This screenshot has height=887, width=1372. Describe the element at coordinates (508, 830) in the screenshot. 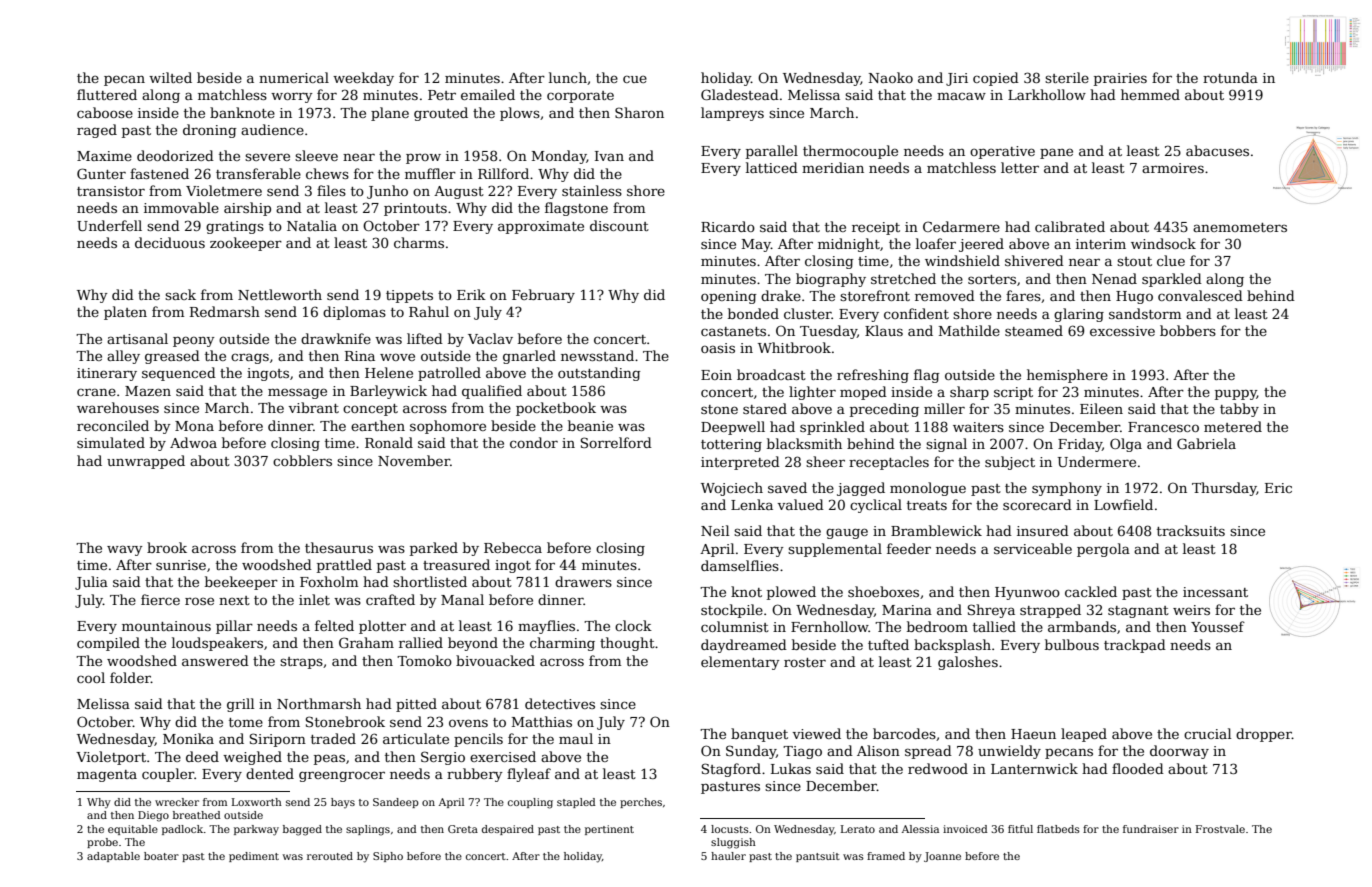

I see `despaired` at that location.
